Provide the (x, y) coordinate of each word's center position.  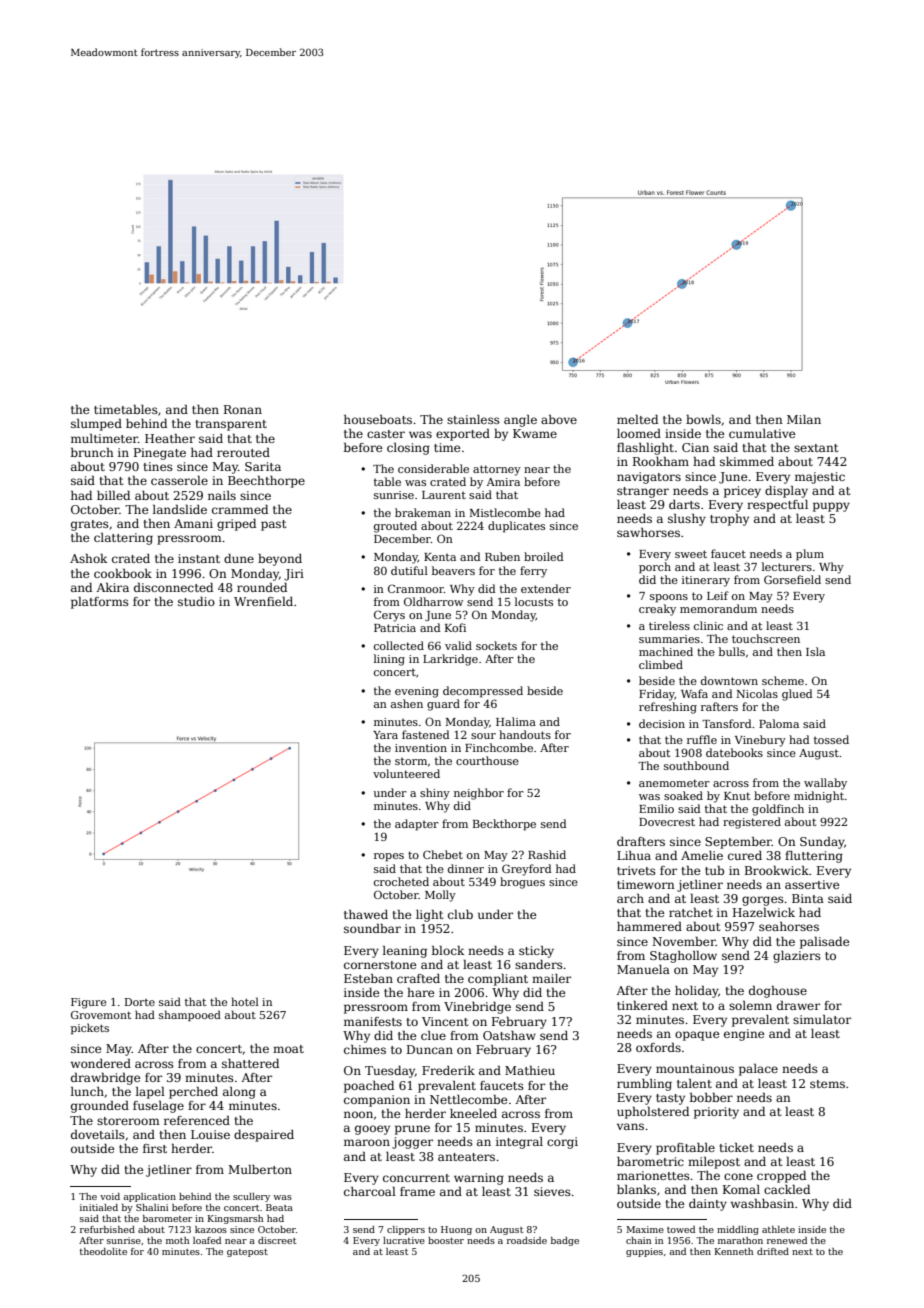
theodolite (103, 1251)
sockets (496, 645)
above (559, 419)
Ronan (243, 409)
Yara (385, 735)
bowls (703, 419)
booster (446, 1240)
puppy (831, 507)
